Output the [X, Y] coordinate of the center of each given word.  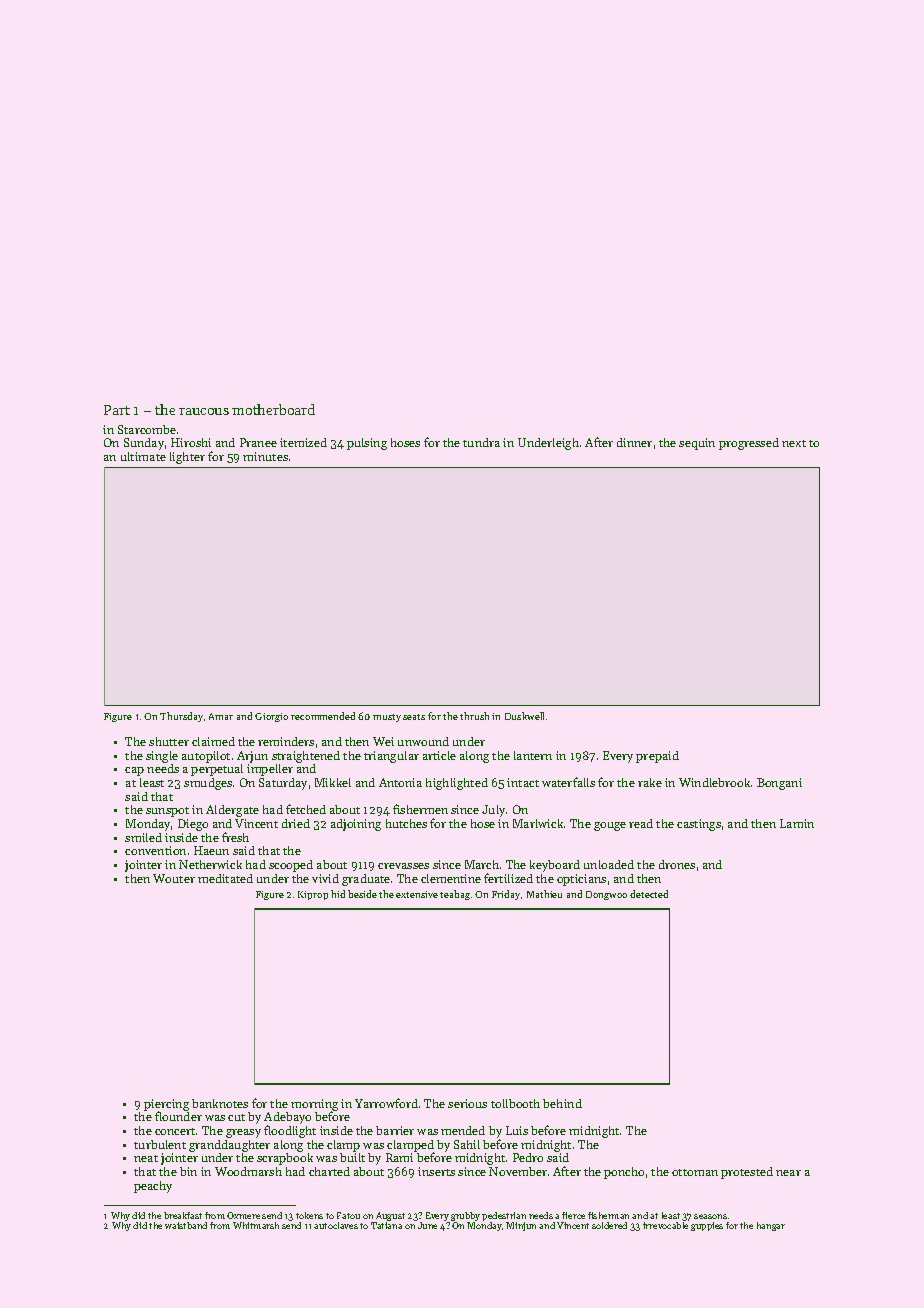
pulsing [367, 444]
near [788, 1173]
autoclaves [336, 1225]
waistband [186, 1225]
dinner [634, 442]
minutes [265, 456]
